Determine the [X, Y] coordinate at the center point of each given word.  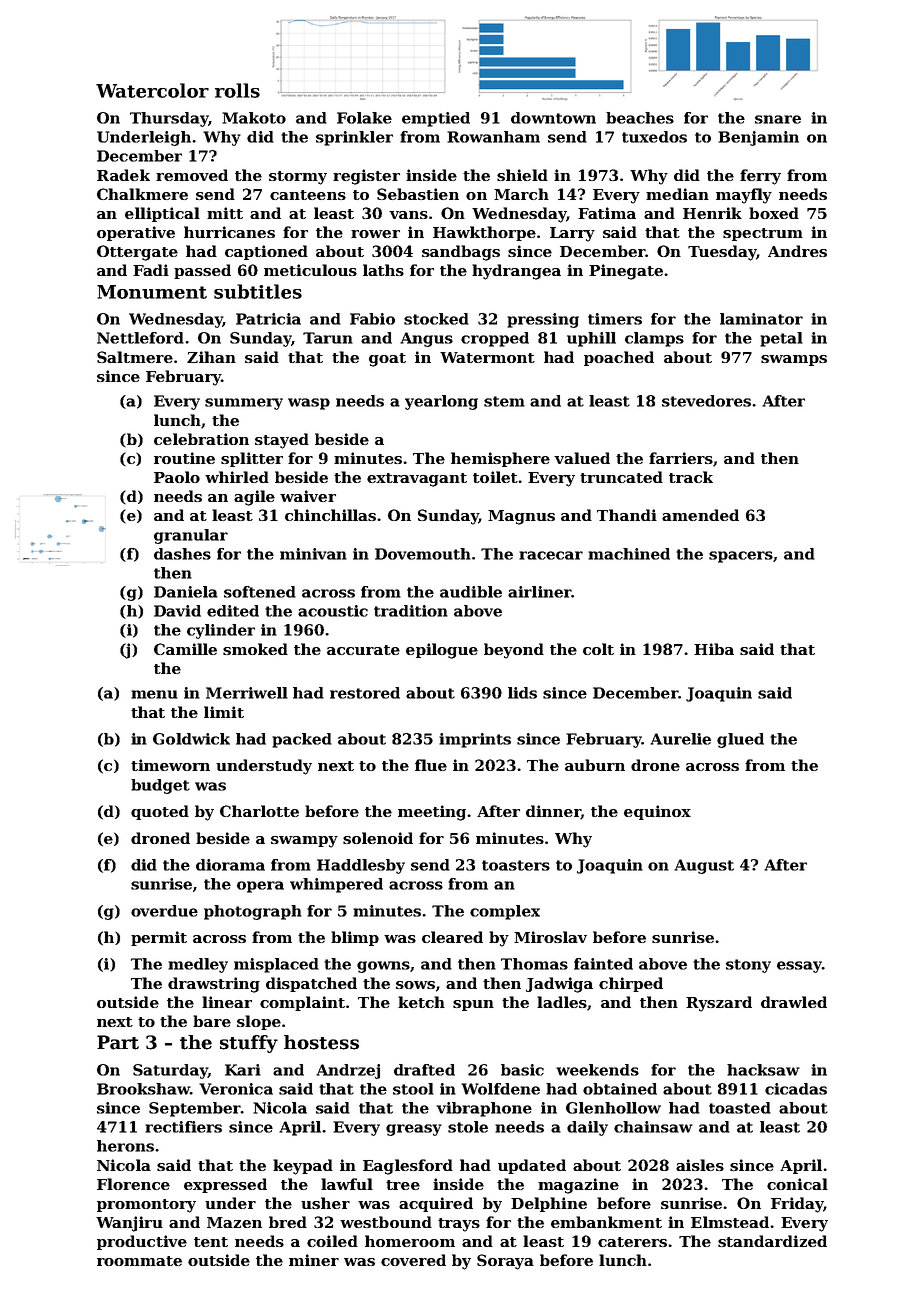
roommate [139, 1261]
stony [748, 966]
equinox [657, 812]
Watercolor [152, 90]
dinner [553, 812]
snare [778, 119]
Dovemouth [423, 554]
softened [260, 592]
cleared [452, 937]
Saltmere [135, 357]
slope [259, 1022]
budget [160, 786]
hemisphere [500, 459]
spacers [741, 557]
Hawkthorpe [484, 233]
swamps [794, 360]
